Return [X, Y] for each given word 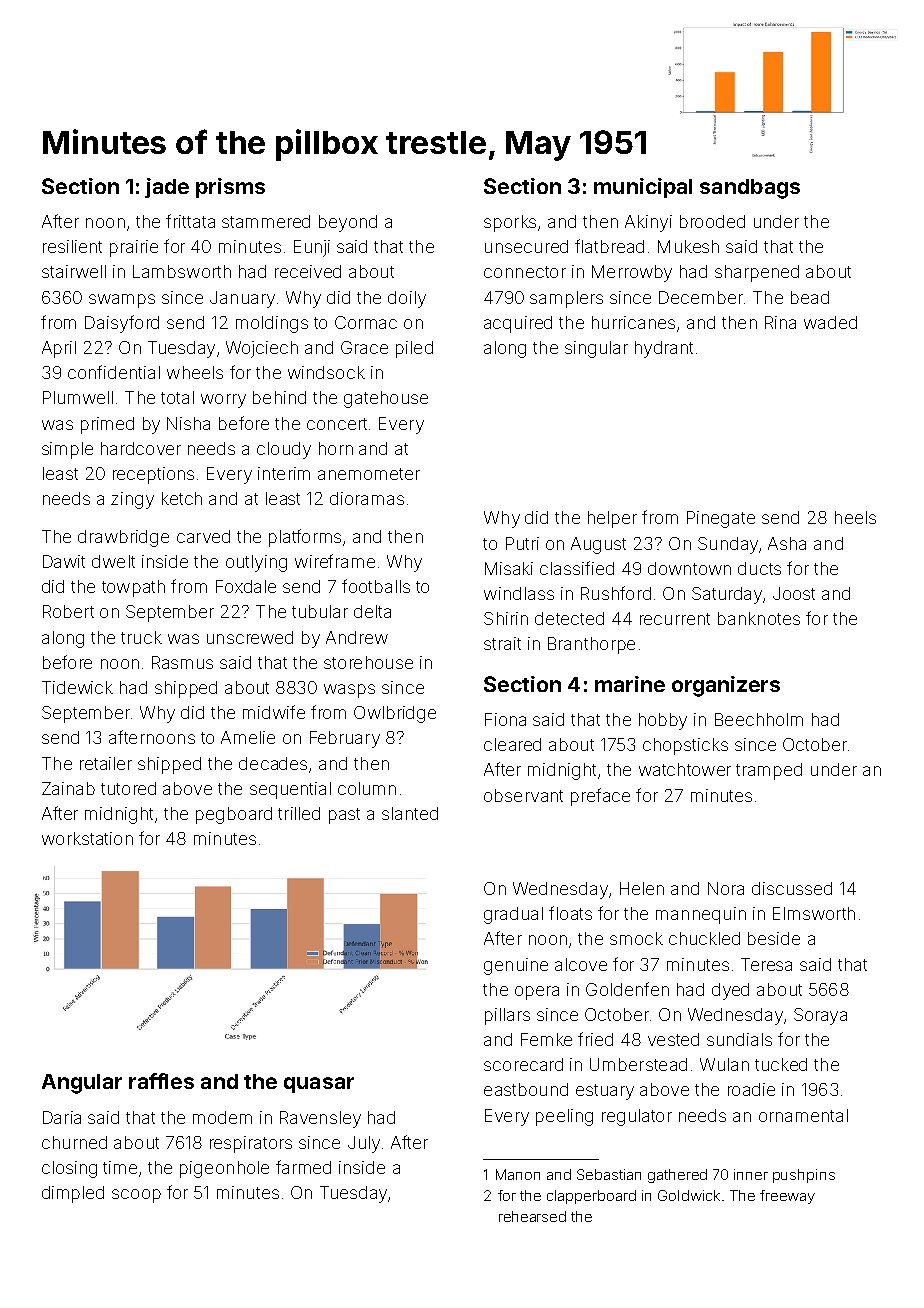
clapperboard [591, 1197]
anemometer [369, 474]
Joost [794, 593]
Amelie [248, 737]
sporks [510, 223]
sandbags [750, 189]
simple [67, 450]
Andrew [357, 637]
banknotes [759, 618]
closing [69, 1169]
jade [167, 188]
